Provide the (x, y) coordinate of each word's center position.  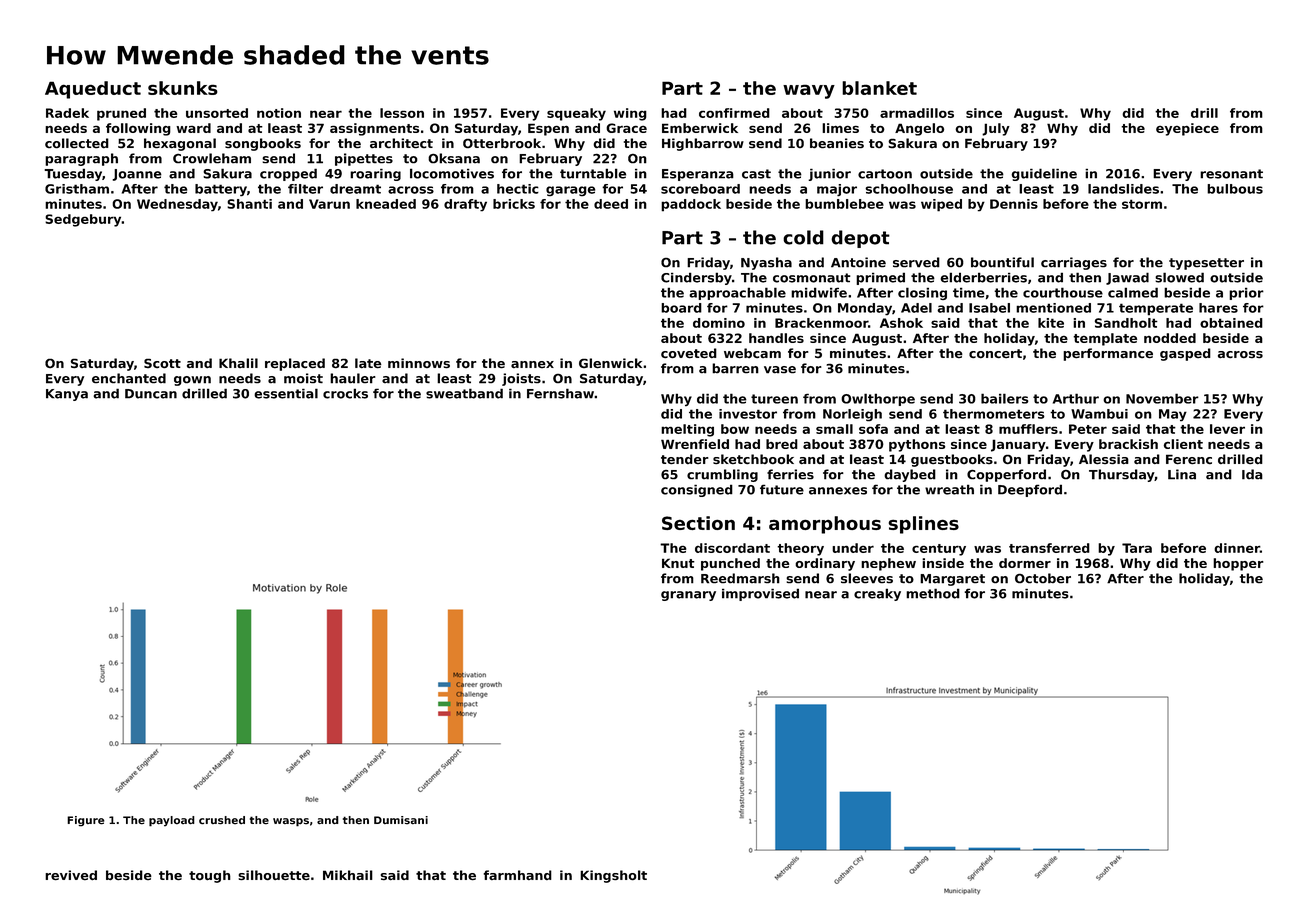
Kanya (67, 395)
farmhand (517, 875)
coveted (689, 353)
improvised (760, 594)
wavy (809, 91)
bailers (1005, 398)
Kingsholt (613, 876)
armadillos (917, 113)
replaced (295, 364)
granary (688, 596)
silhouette (274, 875)
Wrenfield (695, 444)
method (933, 593)
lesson (402, 113)
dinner (1237, 548)
